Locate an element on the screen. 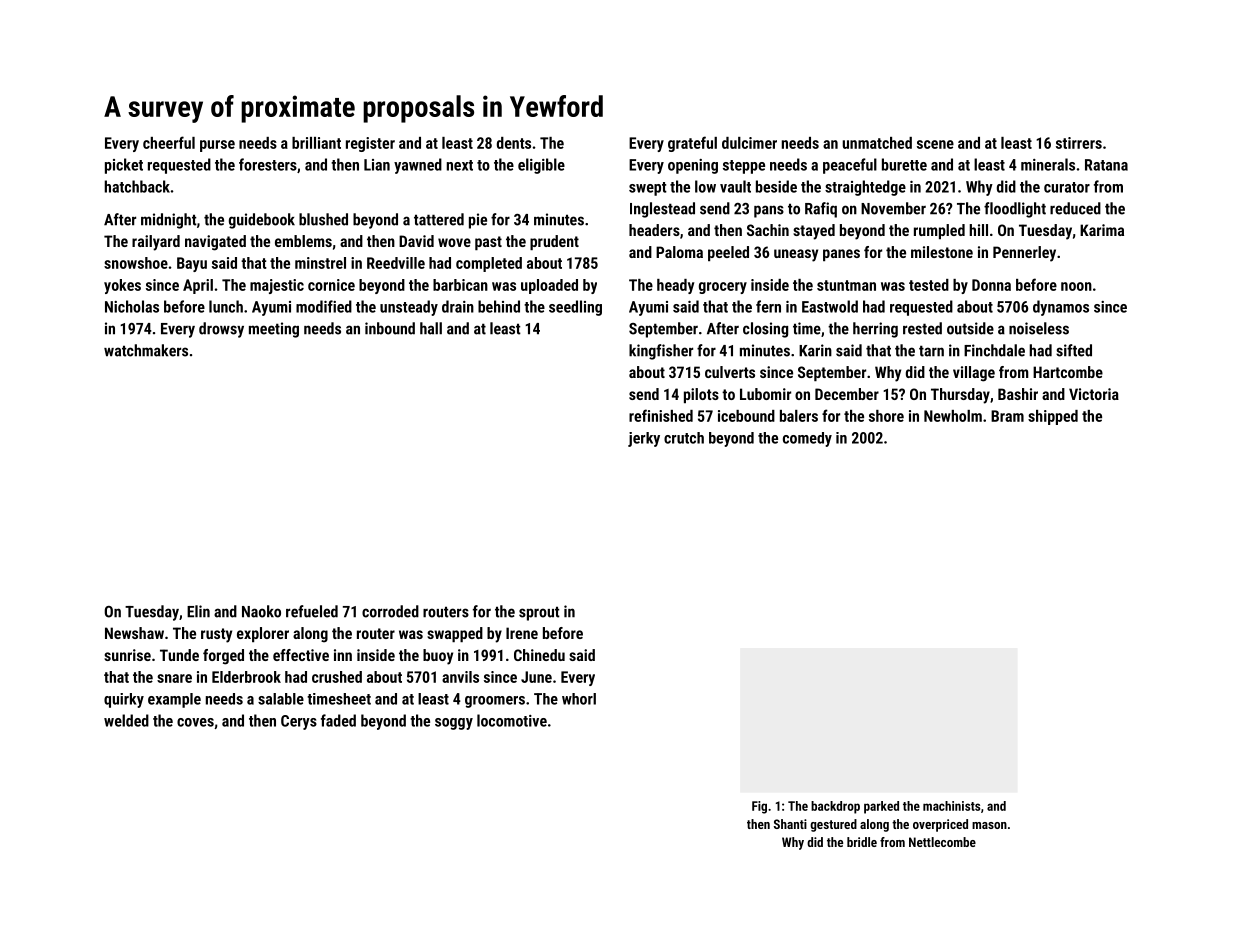 This screenshot has height=952, width=1233. sprout is located at coordinates (539, 613).
